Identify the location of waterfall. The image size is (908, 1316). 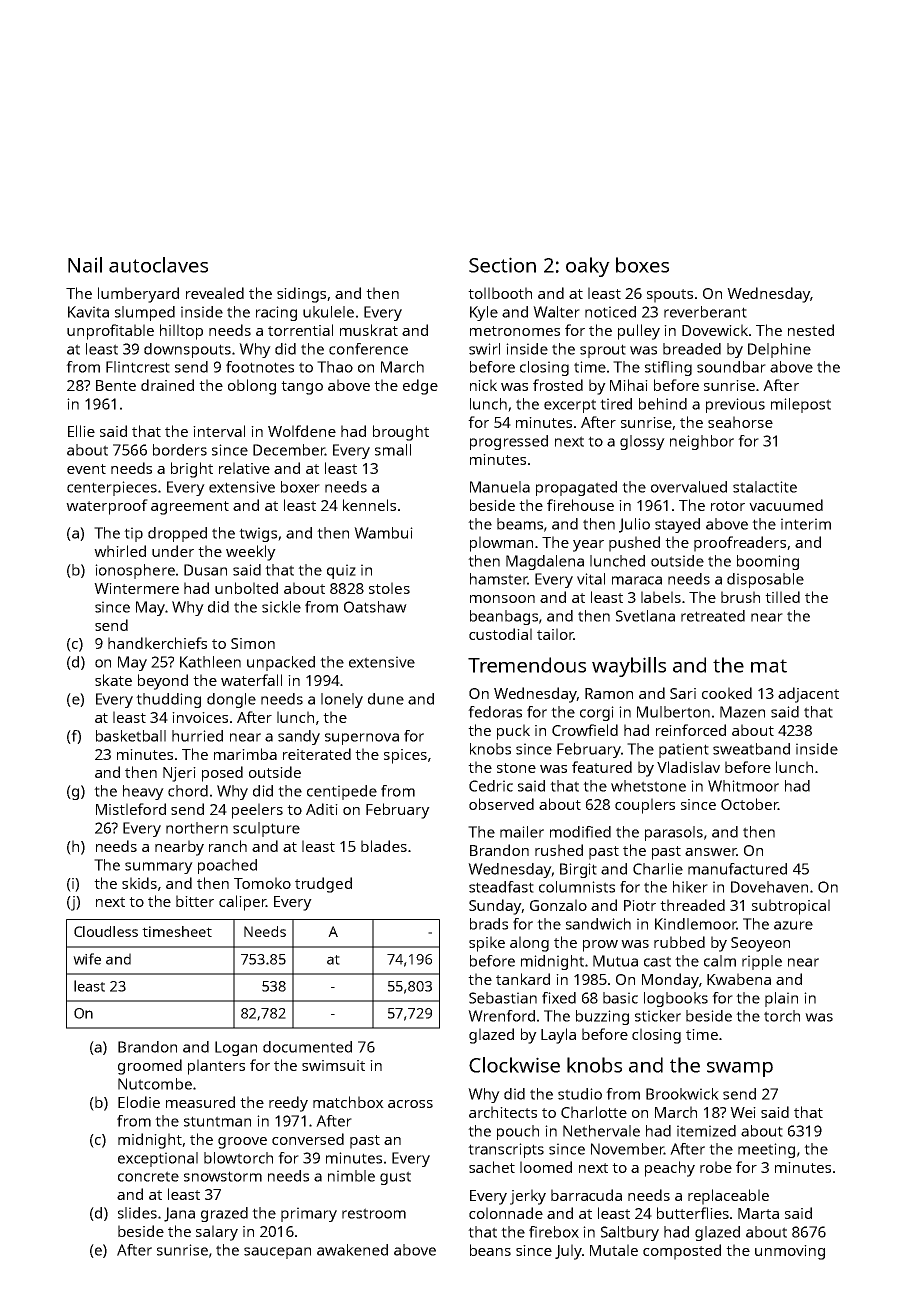
(251, 680).
